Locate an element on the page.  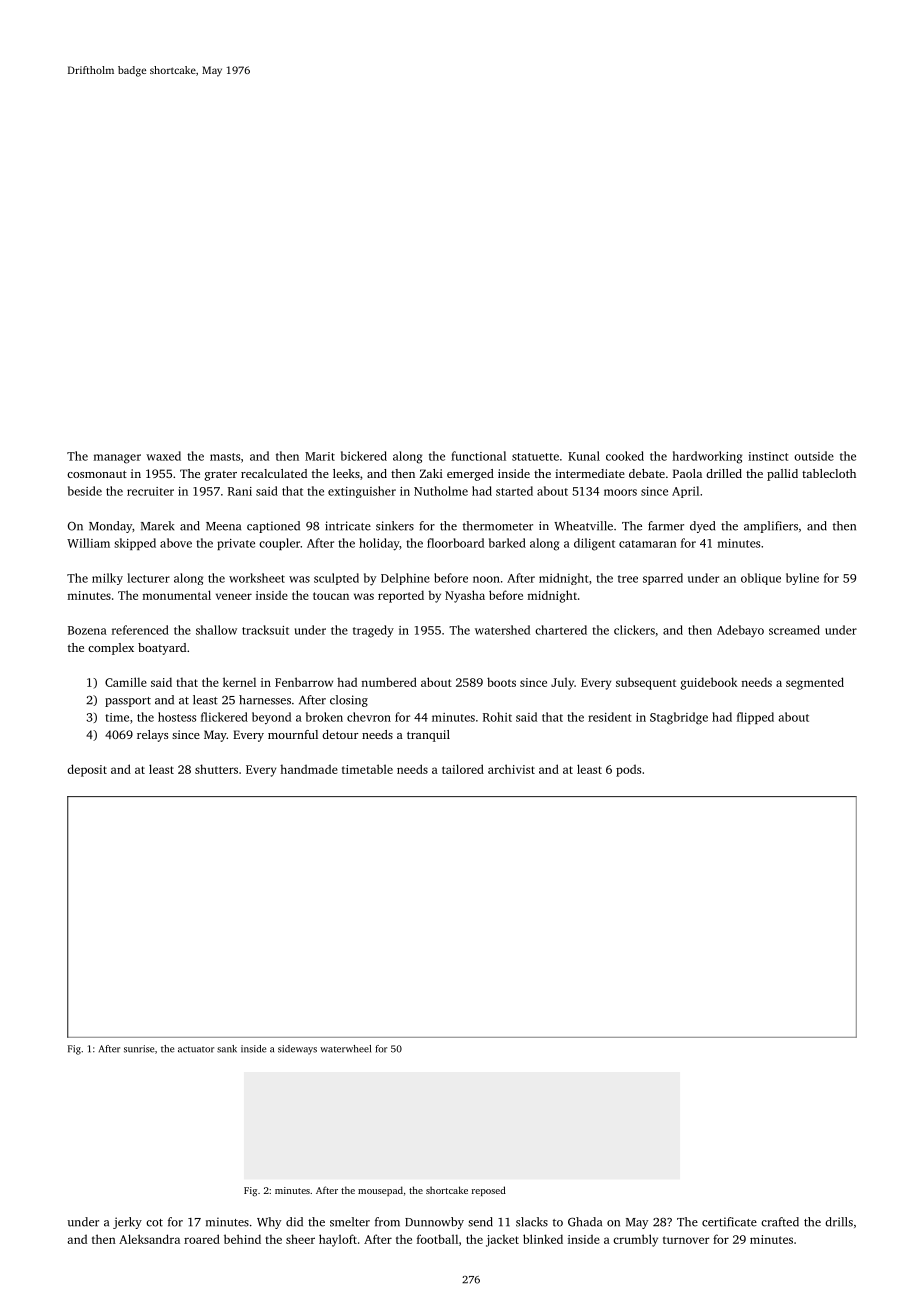
Adebayo is located at coordinates (740, 631).
